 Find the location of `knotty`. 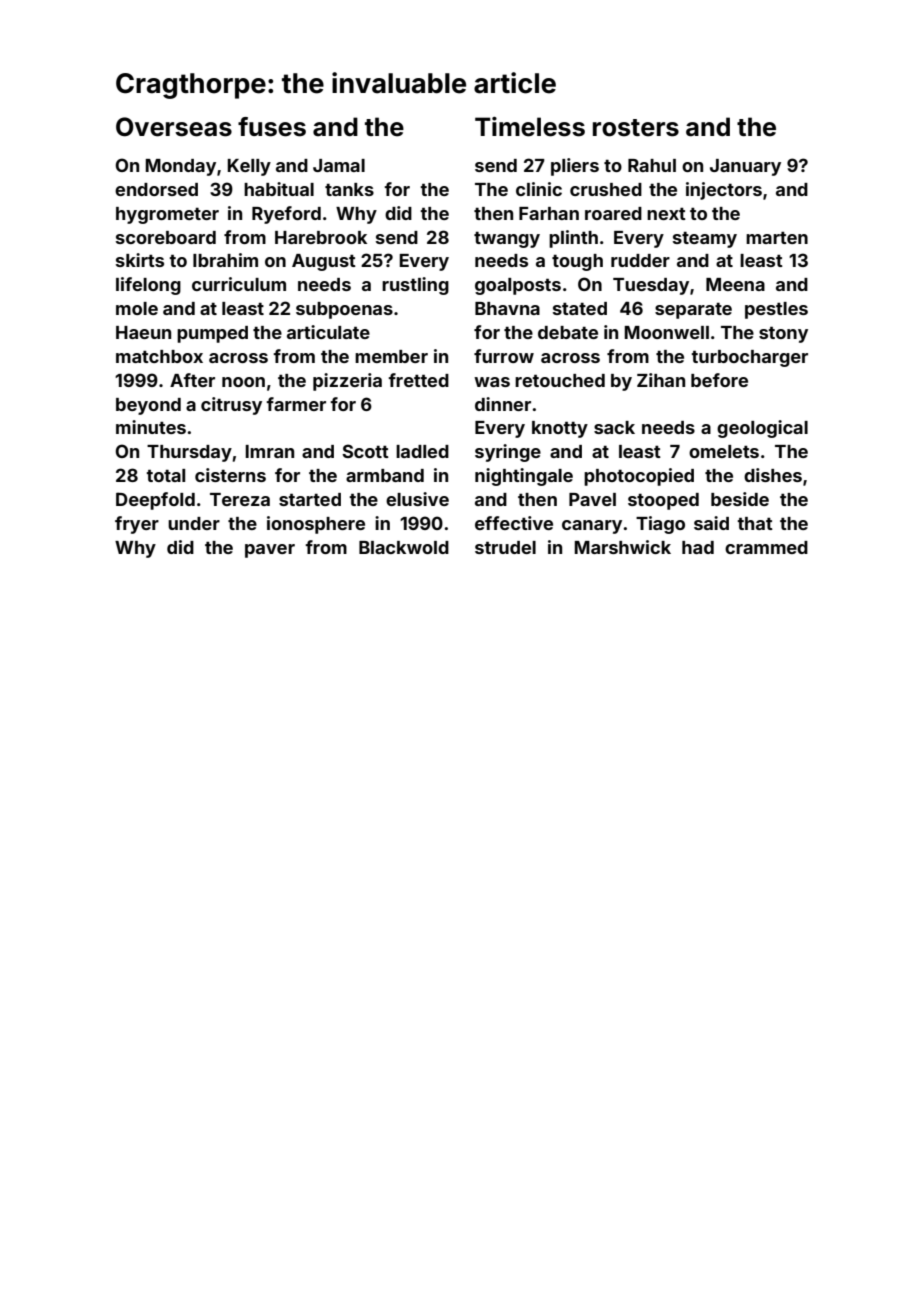

knotty is located at coordinates (560, 429).
